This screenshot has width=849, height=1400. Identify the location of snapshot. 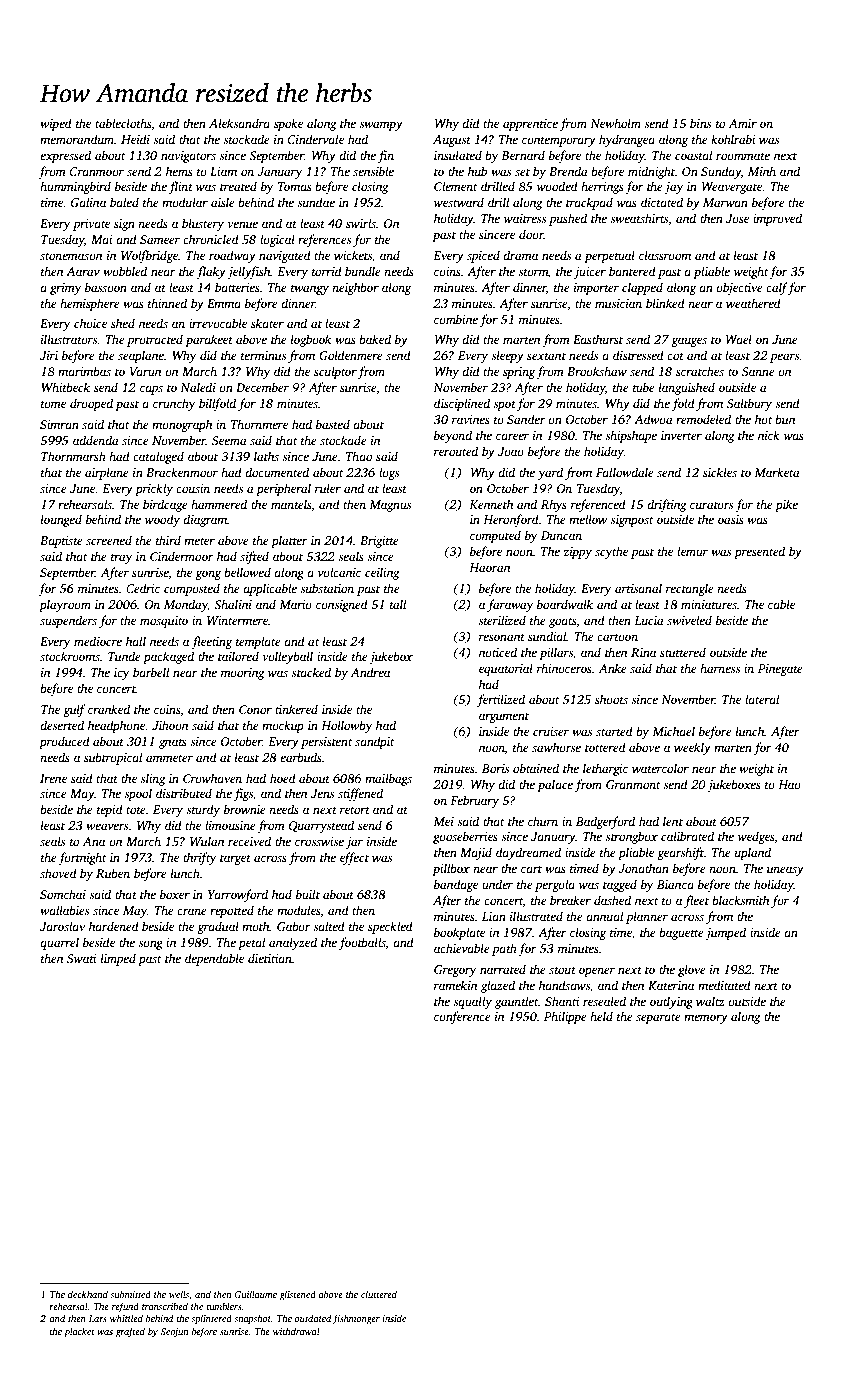
(252, 1319).
